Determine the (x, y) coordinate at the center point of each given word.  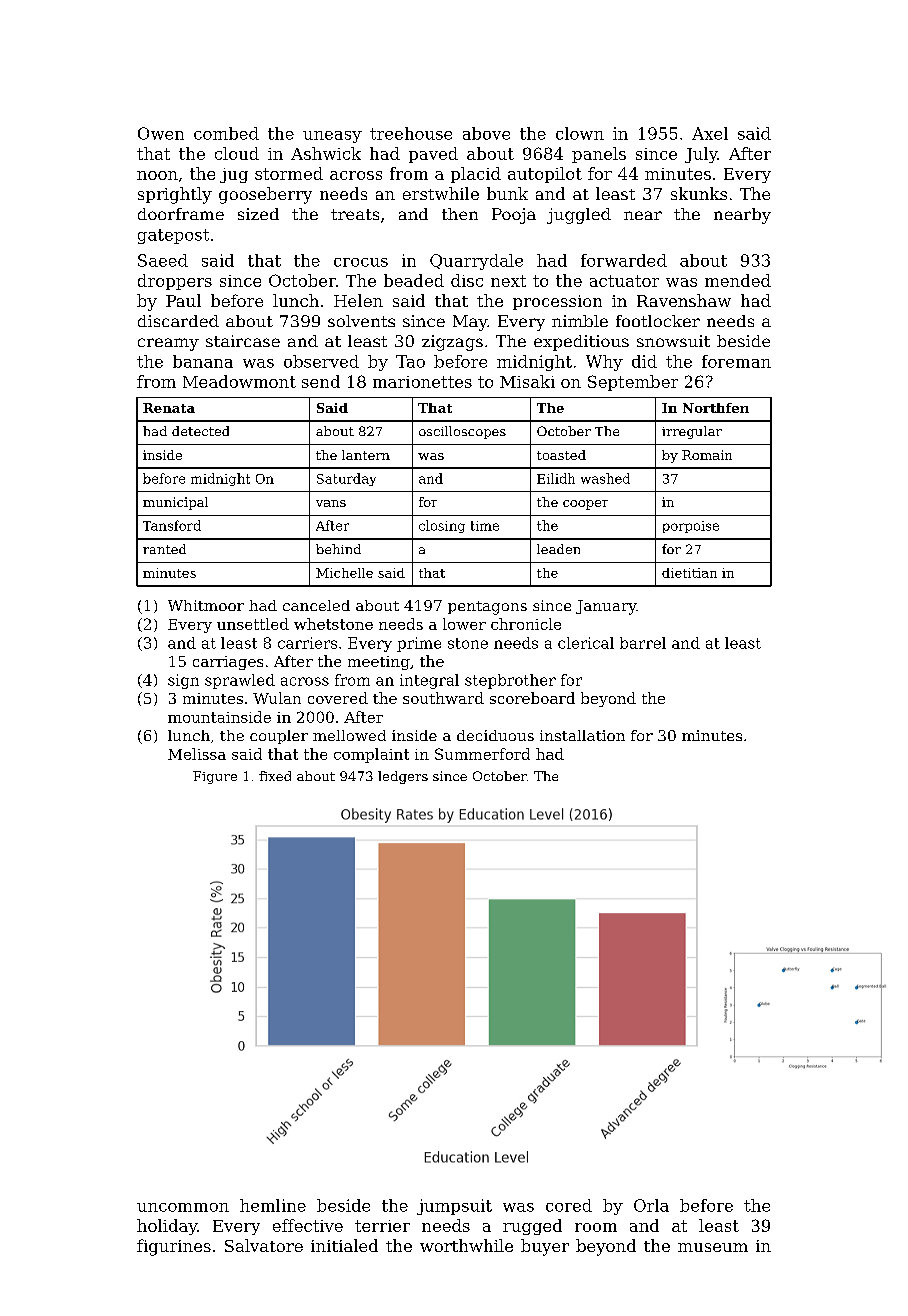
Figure (215, 777)
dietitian (689, 573)
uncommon (183, 1207)
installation (582, 735)
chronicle (526, 624)
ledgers (403, 777)
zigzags (452, 343)
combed (226, 133)
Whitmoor (206, 605)
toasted (561, 455)
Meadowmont (239, 381)
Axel (710, 133)
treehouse (411, 133)
